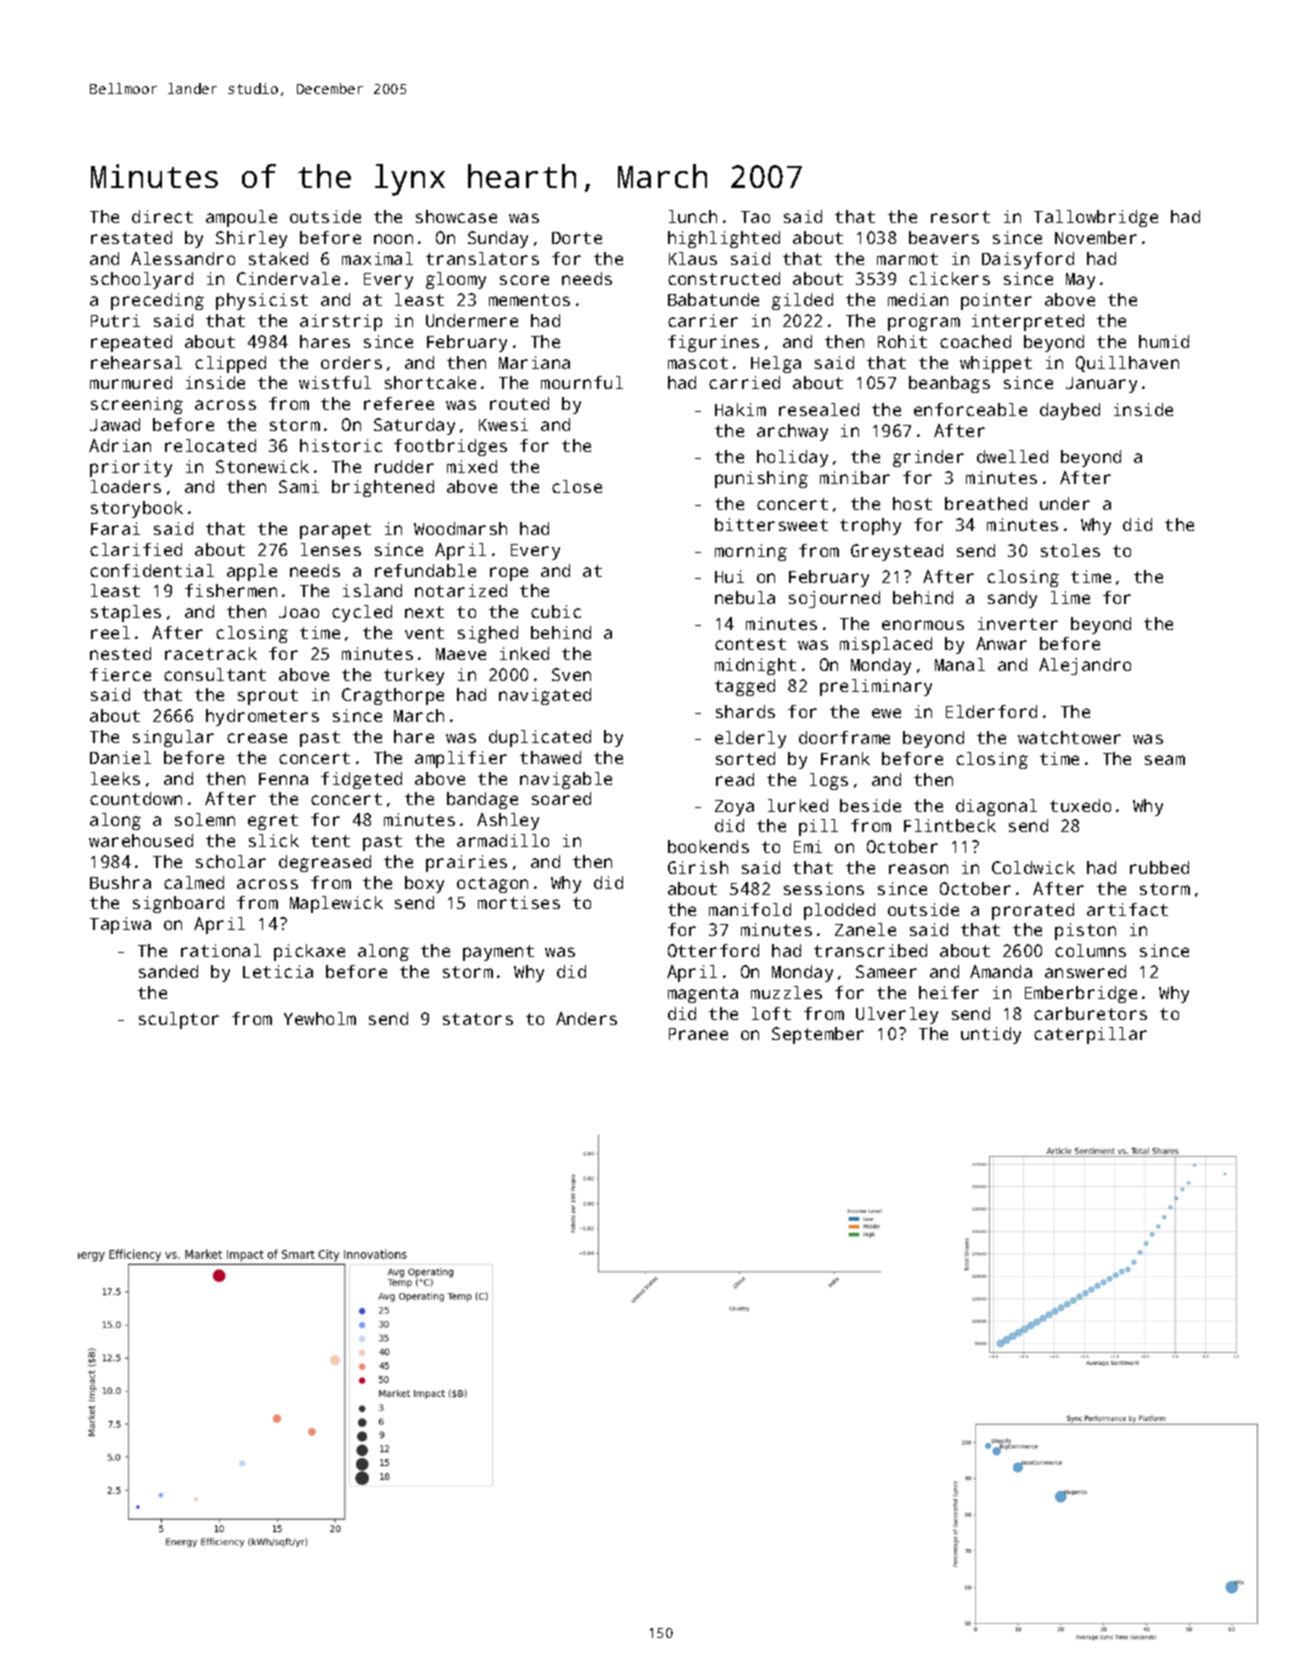  I want to click on rubbed, so click(1159, 867).
